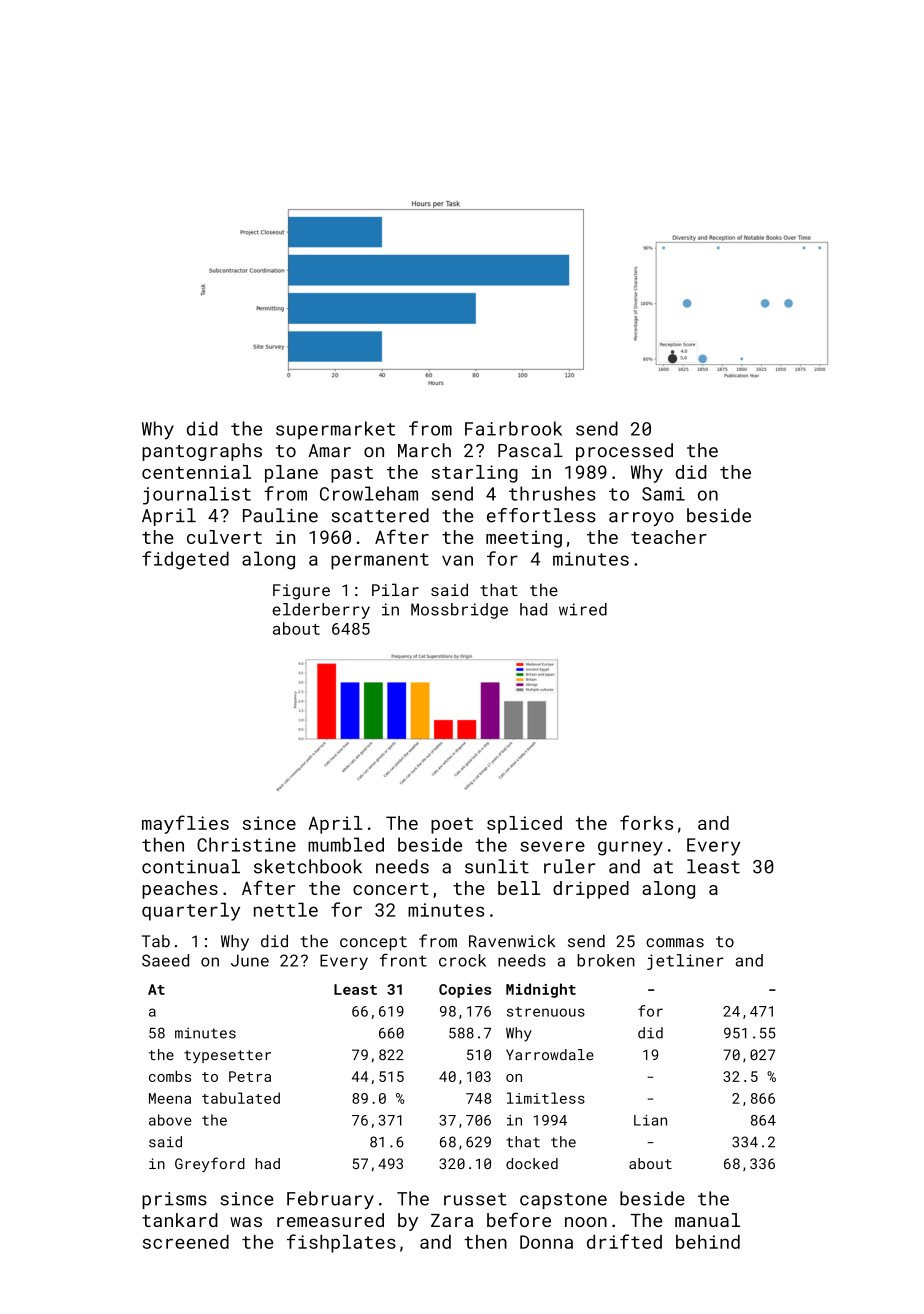 Image resolution: width=924 pixels, height=1314 pixels. What do you see at coordinates (663, 494) in the page?
I see `Sami` at bounding box center [663, 494].
